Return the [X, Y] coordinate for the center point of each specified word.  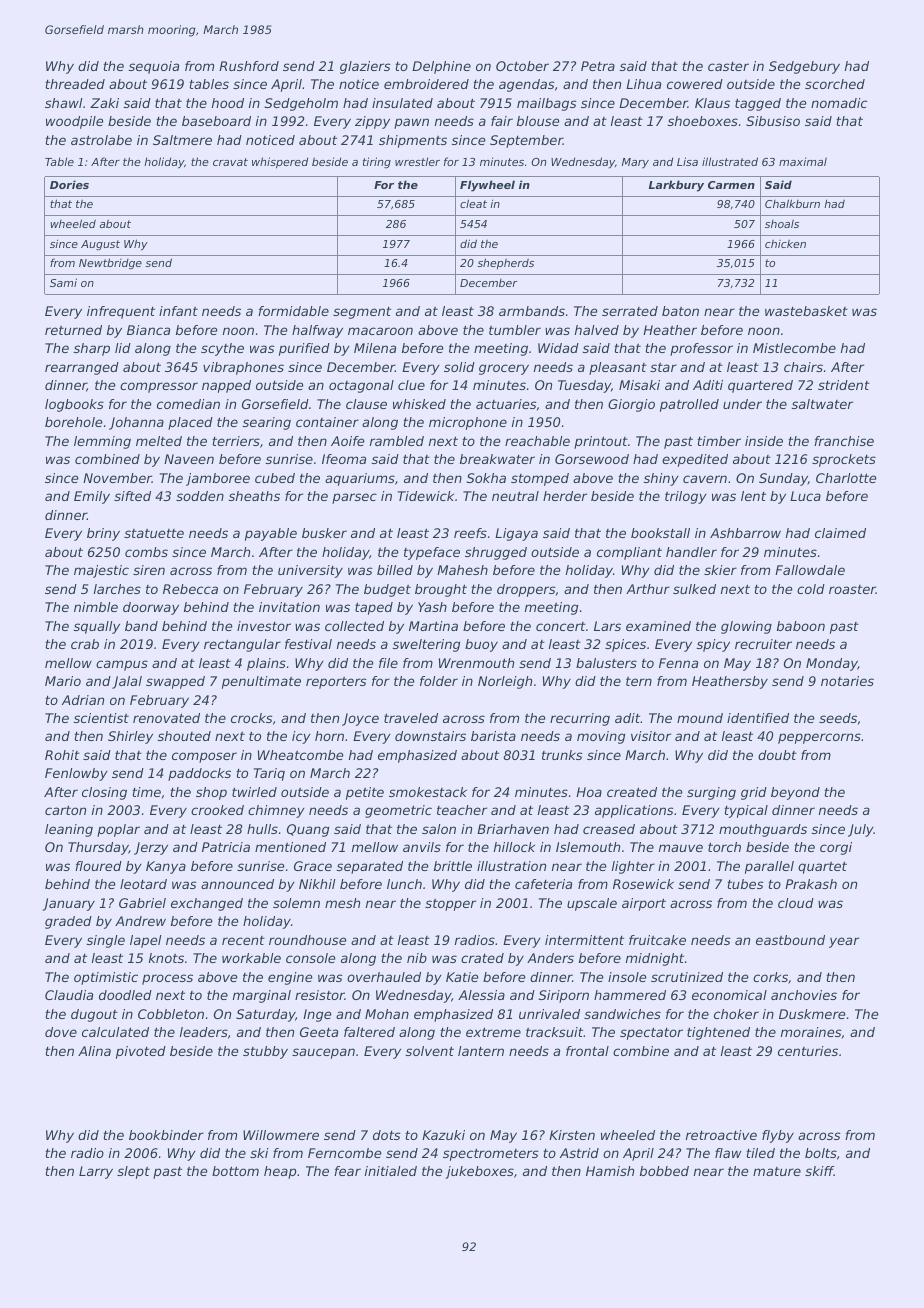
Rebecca [190, 589]
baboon [801, 626]
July [861, 830]
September [526, 141]
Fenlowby [76, 774]
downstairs [430, 736]
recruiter [763, 644]
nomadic [839, 103]
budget [387, 590]
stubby [265, 1052]
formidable [293, 311]
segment [362, 313]
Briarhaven [513, 829]
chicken [785, 244]
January [69, 904]
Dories [69, 184]
